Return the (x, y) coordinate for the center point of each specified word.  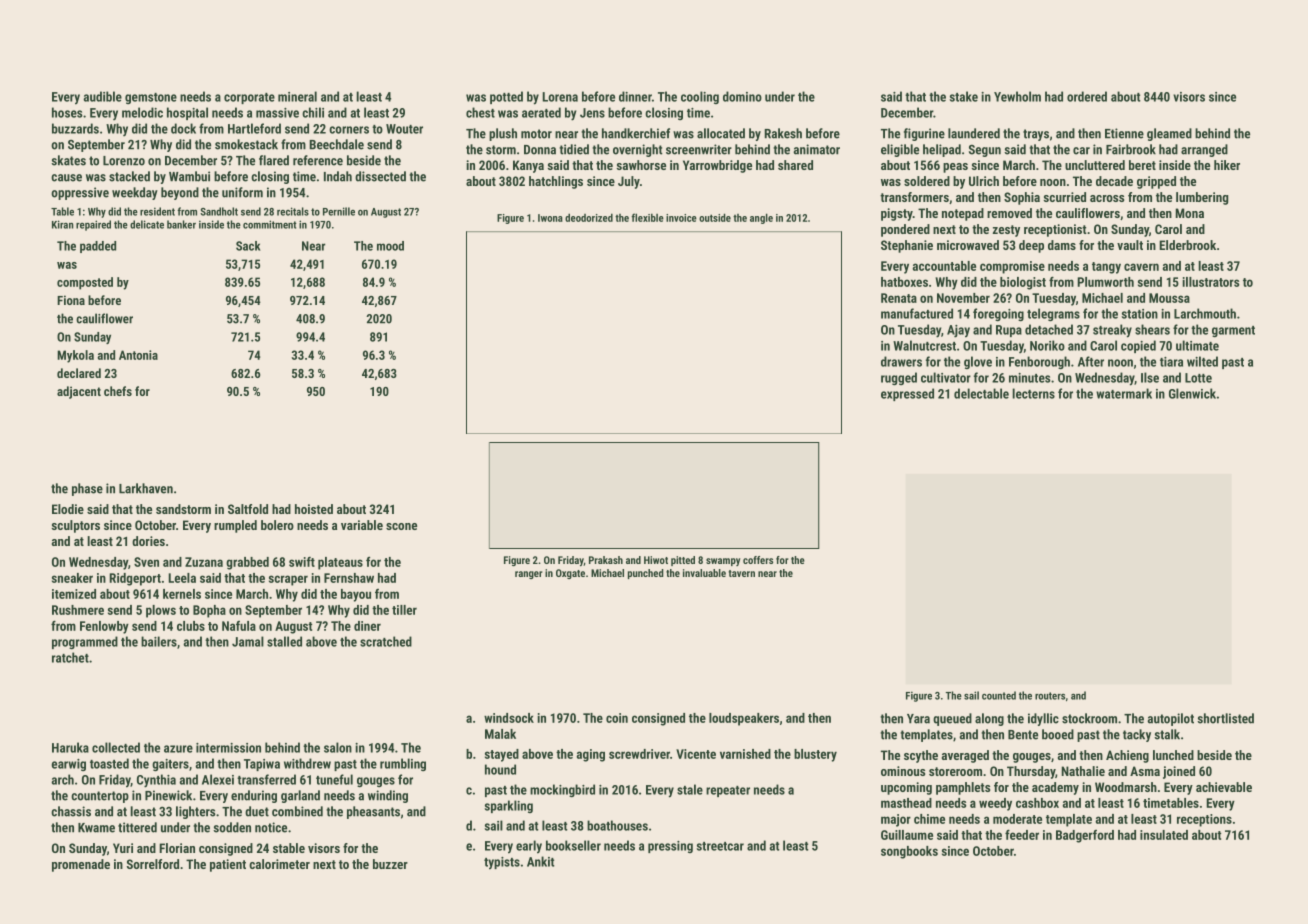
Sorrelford (153, 864)
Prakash (606, 560)
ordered (1087, 96)
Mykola (75, 356)
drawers (901, 361)
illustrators (1211, 282)
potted (506, 97)
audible (102, 96)
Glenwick (1192, 393)
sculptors (76, 526)
